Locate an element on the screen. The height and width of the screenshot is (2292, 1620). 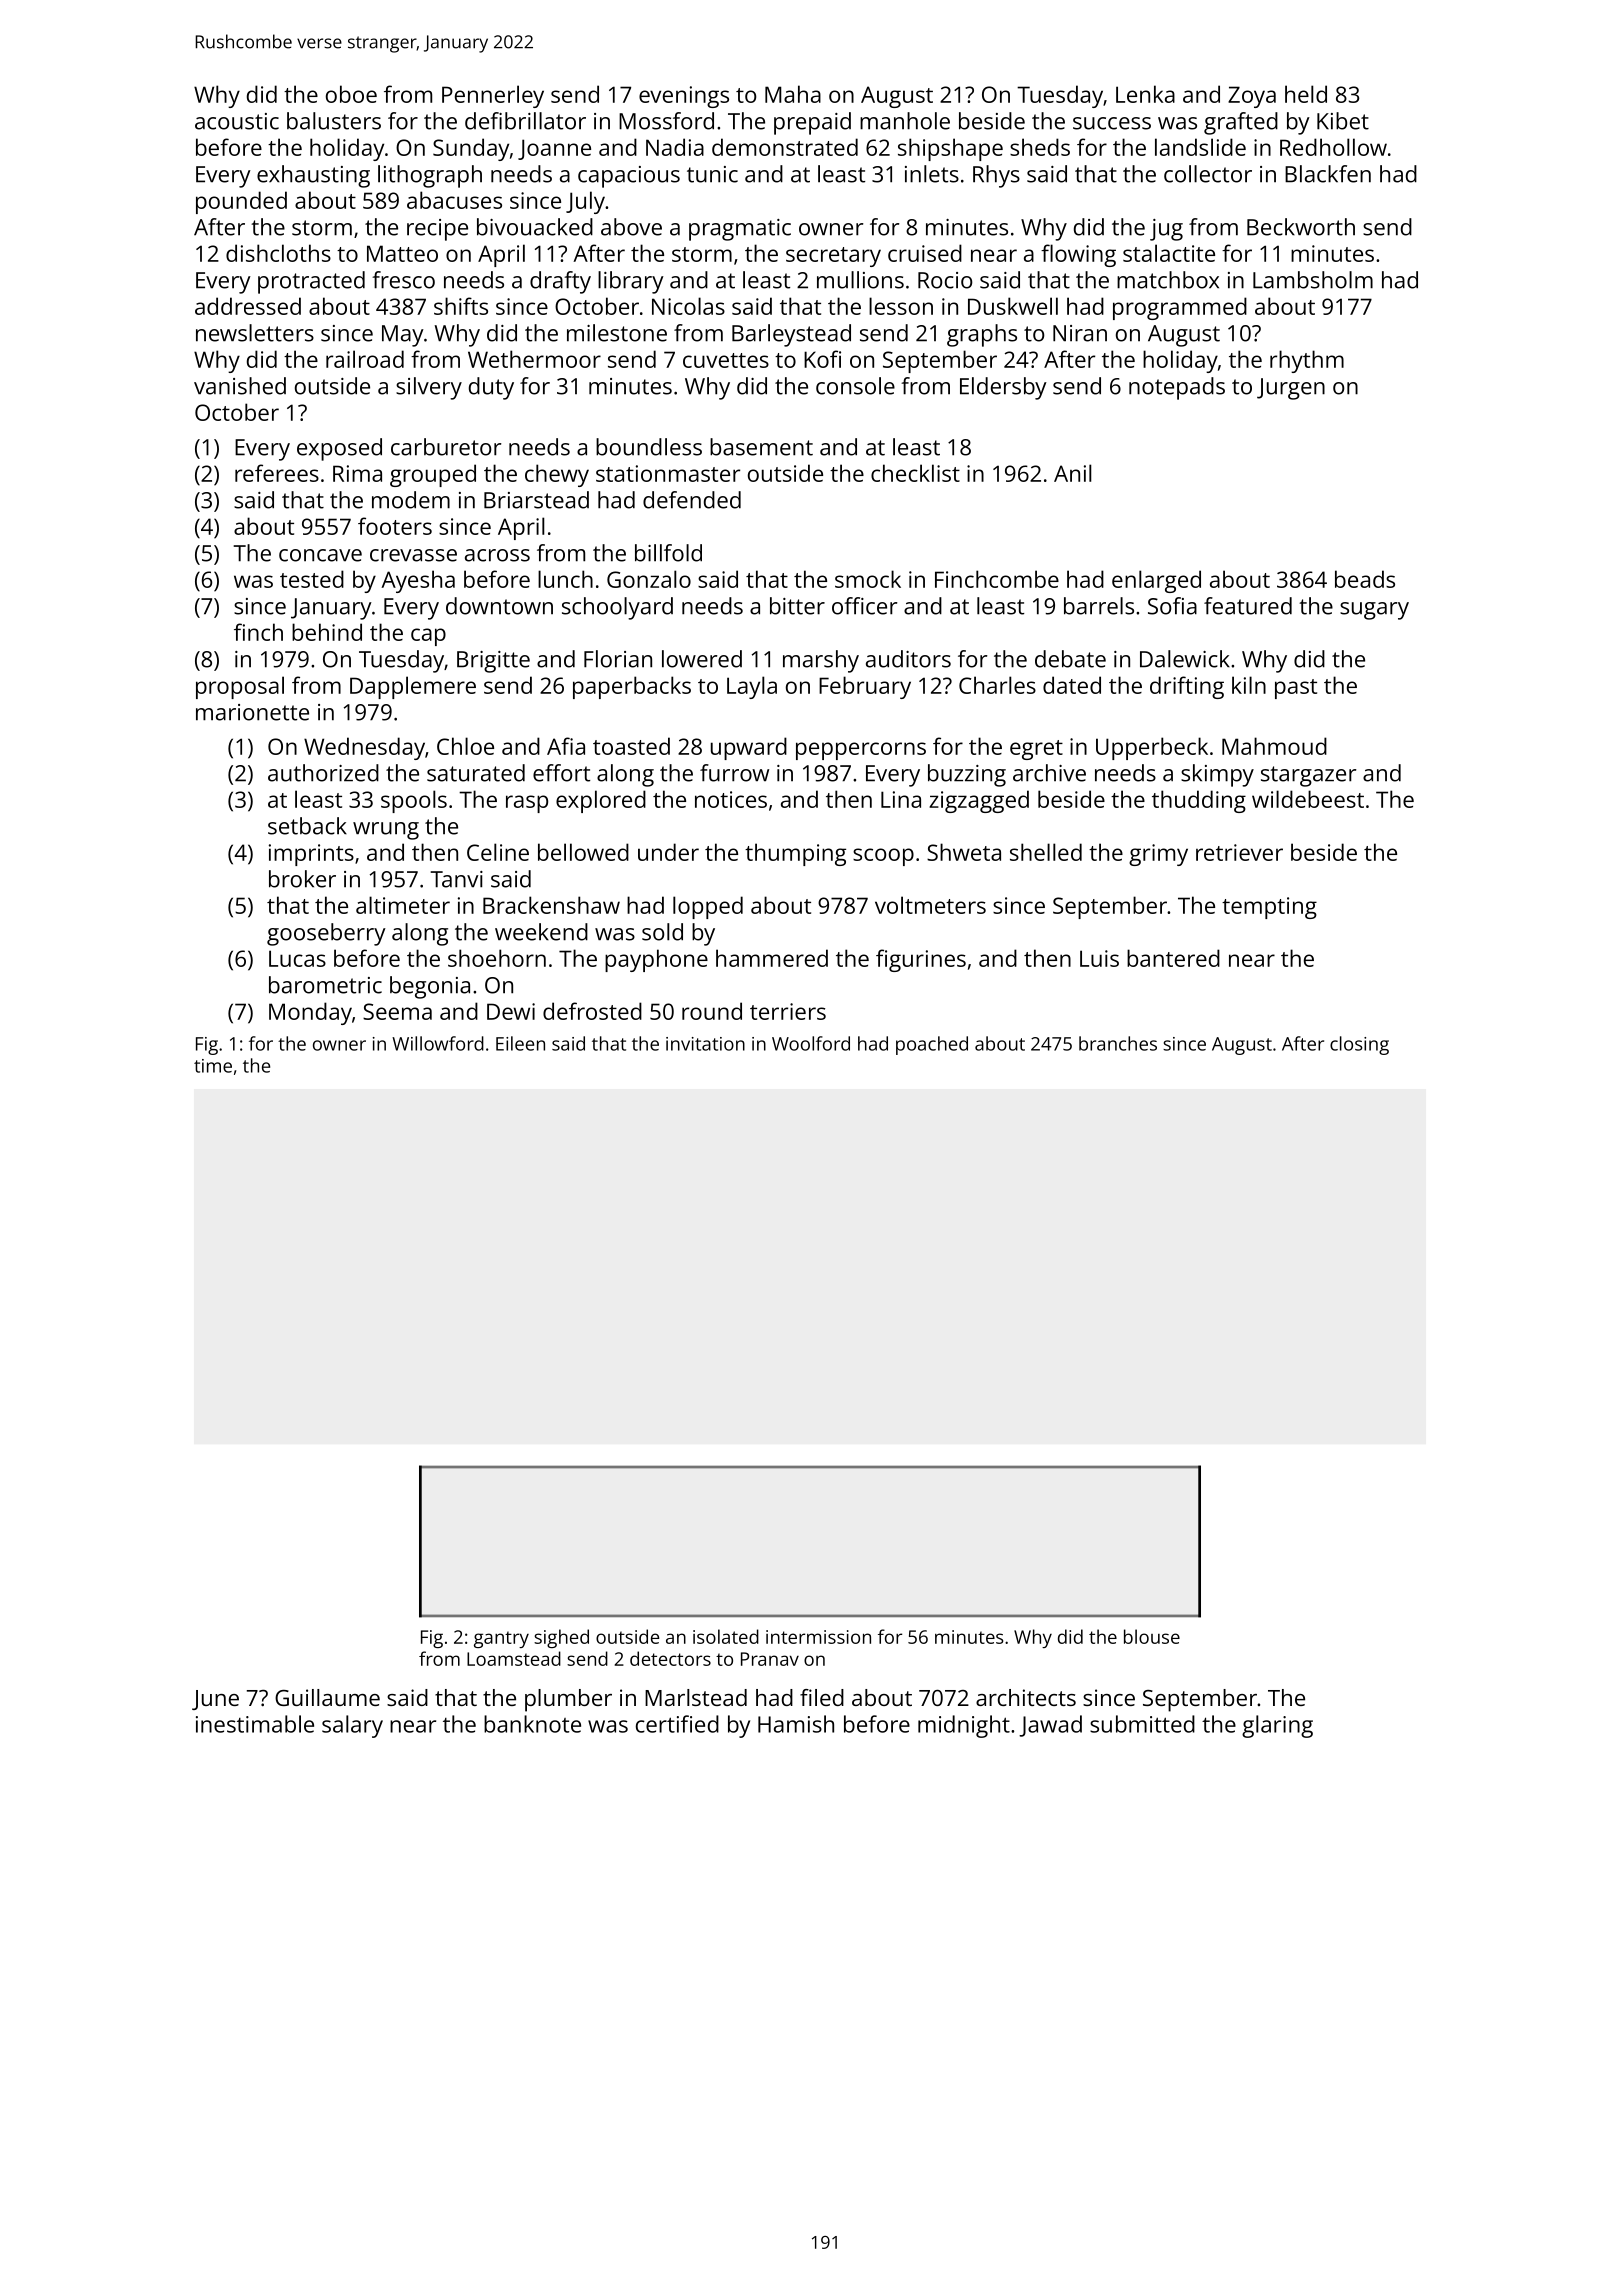
featured is located at coordinates (1248, 606).
